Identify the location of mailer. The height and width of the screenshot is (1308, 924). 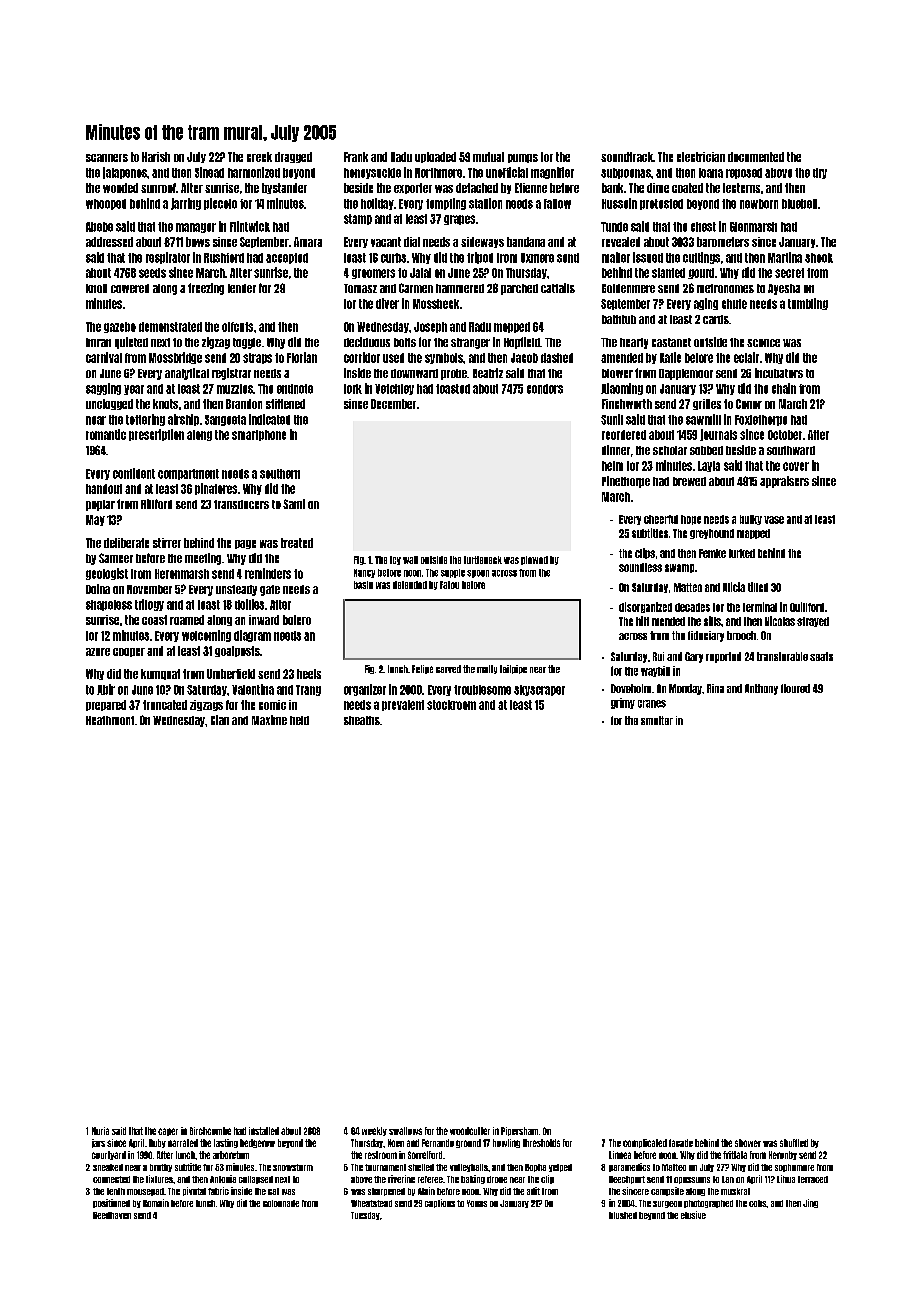
(616, 257).
